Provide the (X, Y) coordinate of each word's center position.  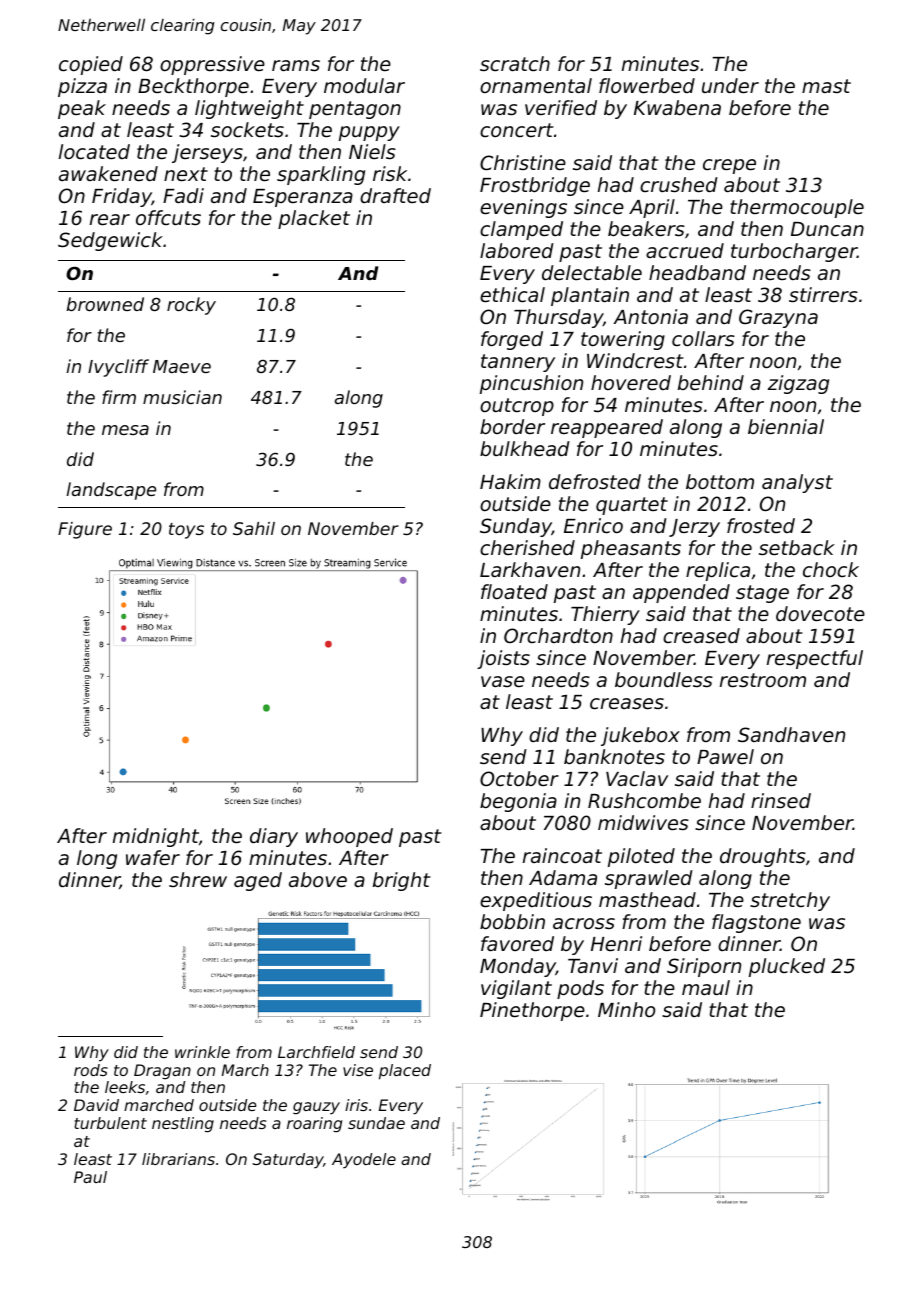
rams (296, 65)
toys (186, 531)
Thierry (605, 615)
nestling (183, 1125)
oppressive (212, 65)
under (730, 85)
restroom (763, 680)
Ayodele (364, 1160)
